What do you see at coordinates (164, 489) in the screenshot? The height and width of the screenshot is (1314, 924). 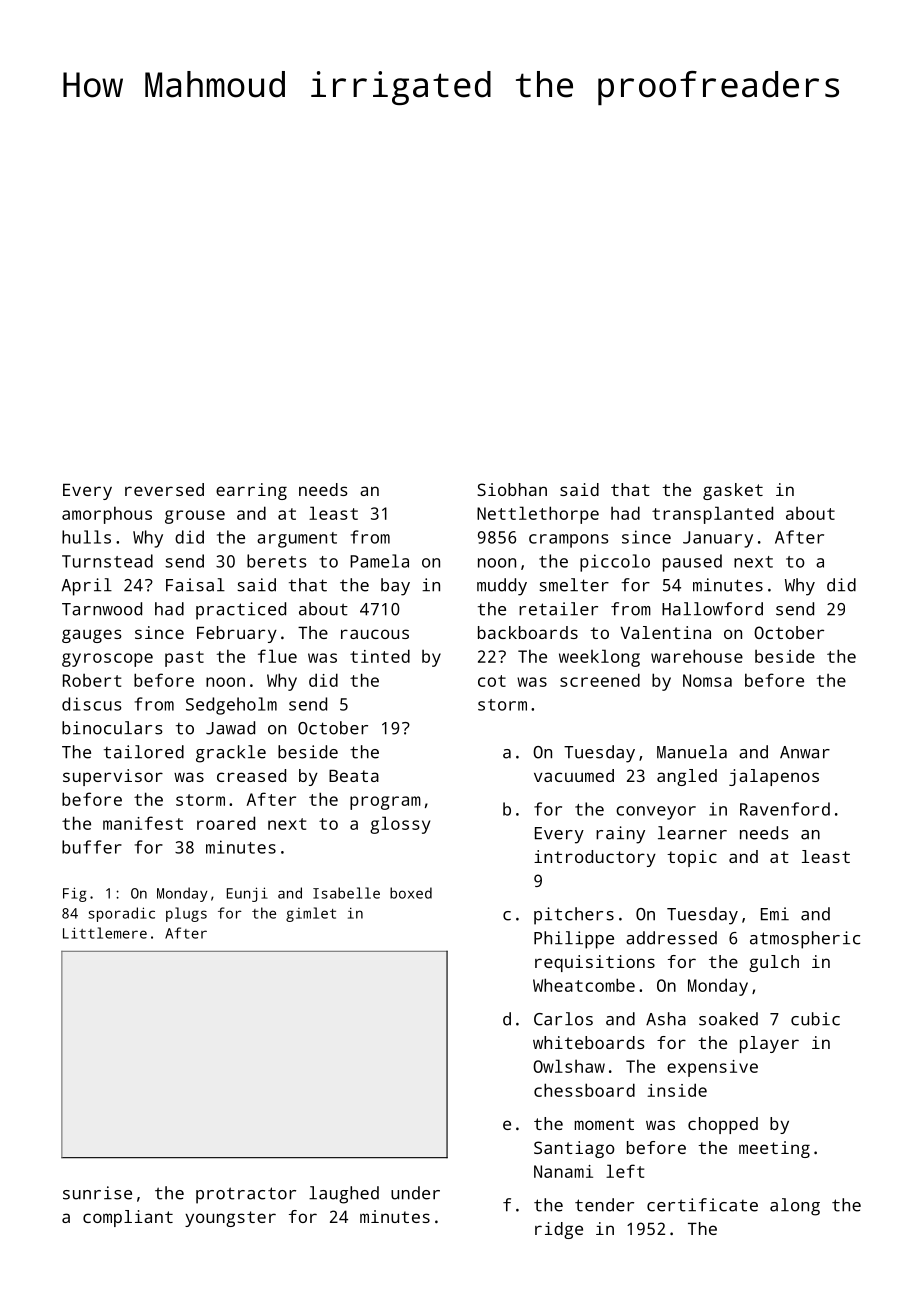 I see `reversed` at bounding box center [164, 489].
